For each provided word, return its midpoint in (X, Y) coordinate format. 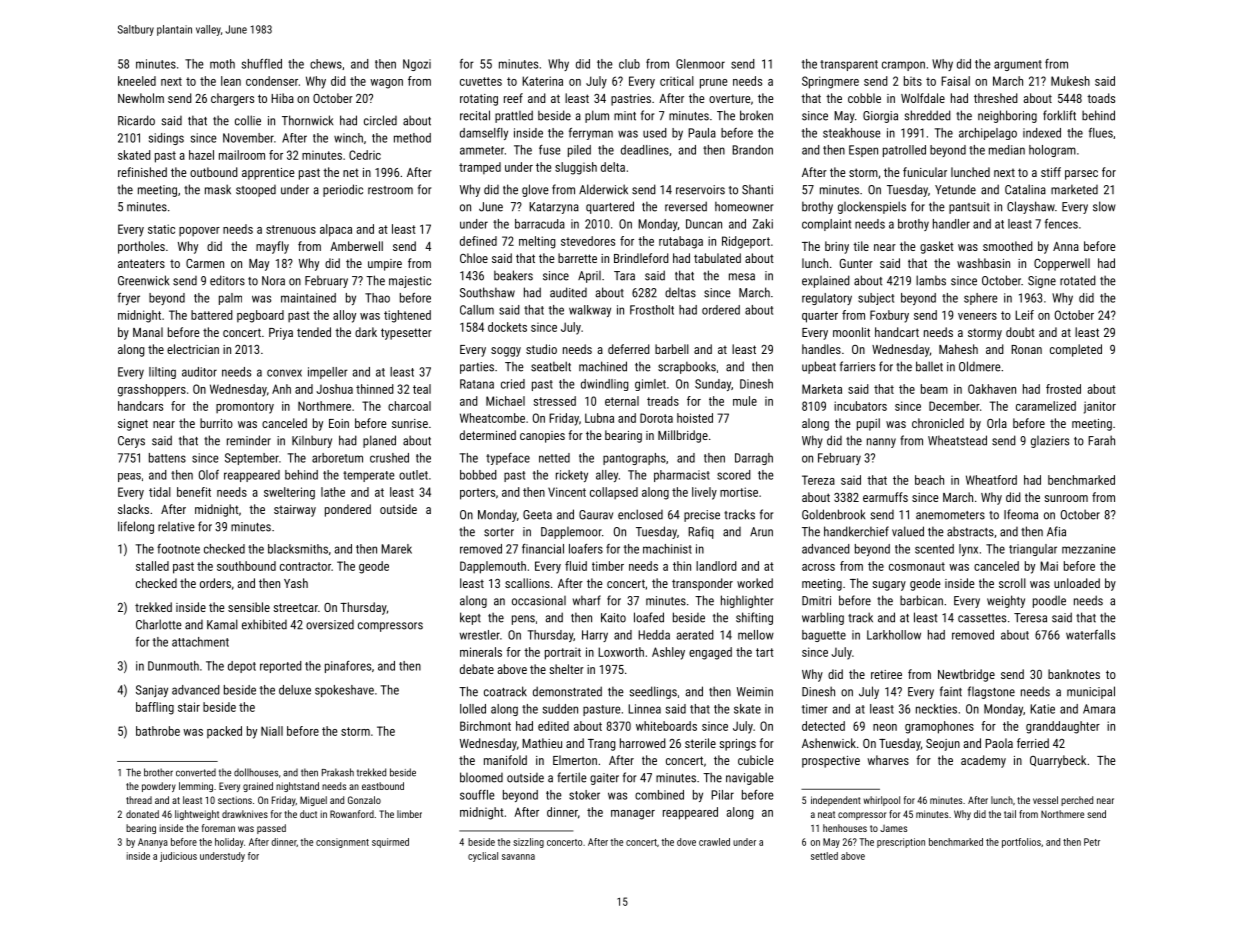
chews (326, 64)
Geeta (537, 515)
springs (737, 745)
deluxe (295, 690)
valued (908, 531)
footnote (178, 549)
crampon (903, 66)
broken (756, 115)
